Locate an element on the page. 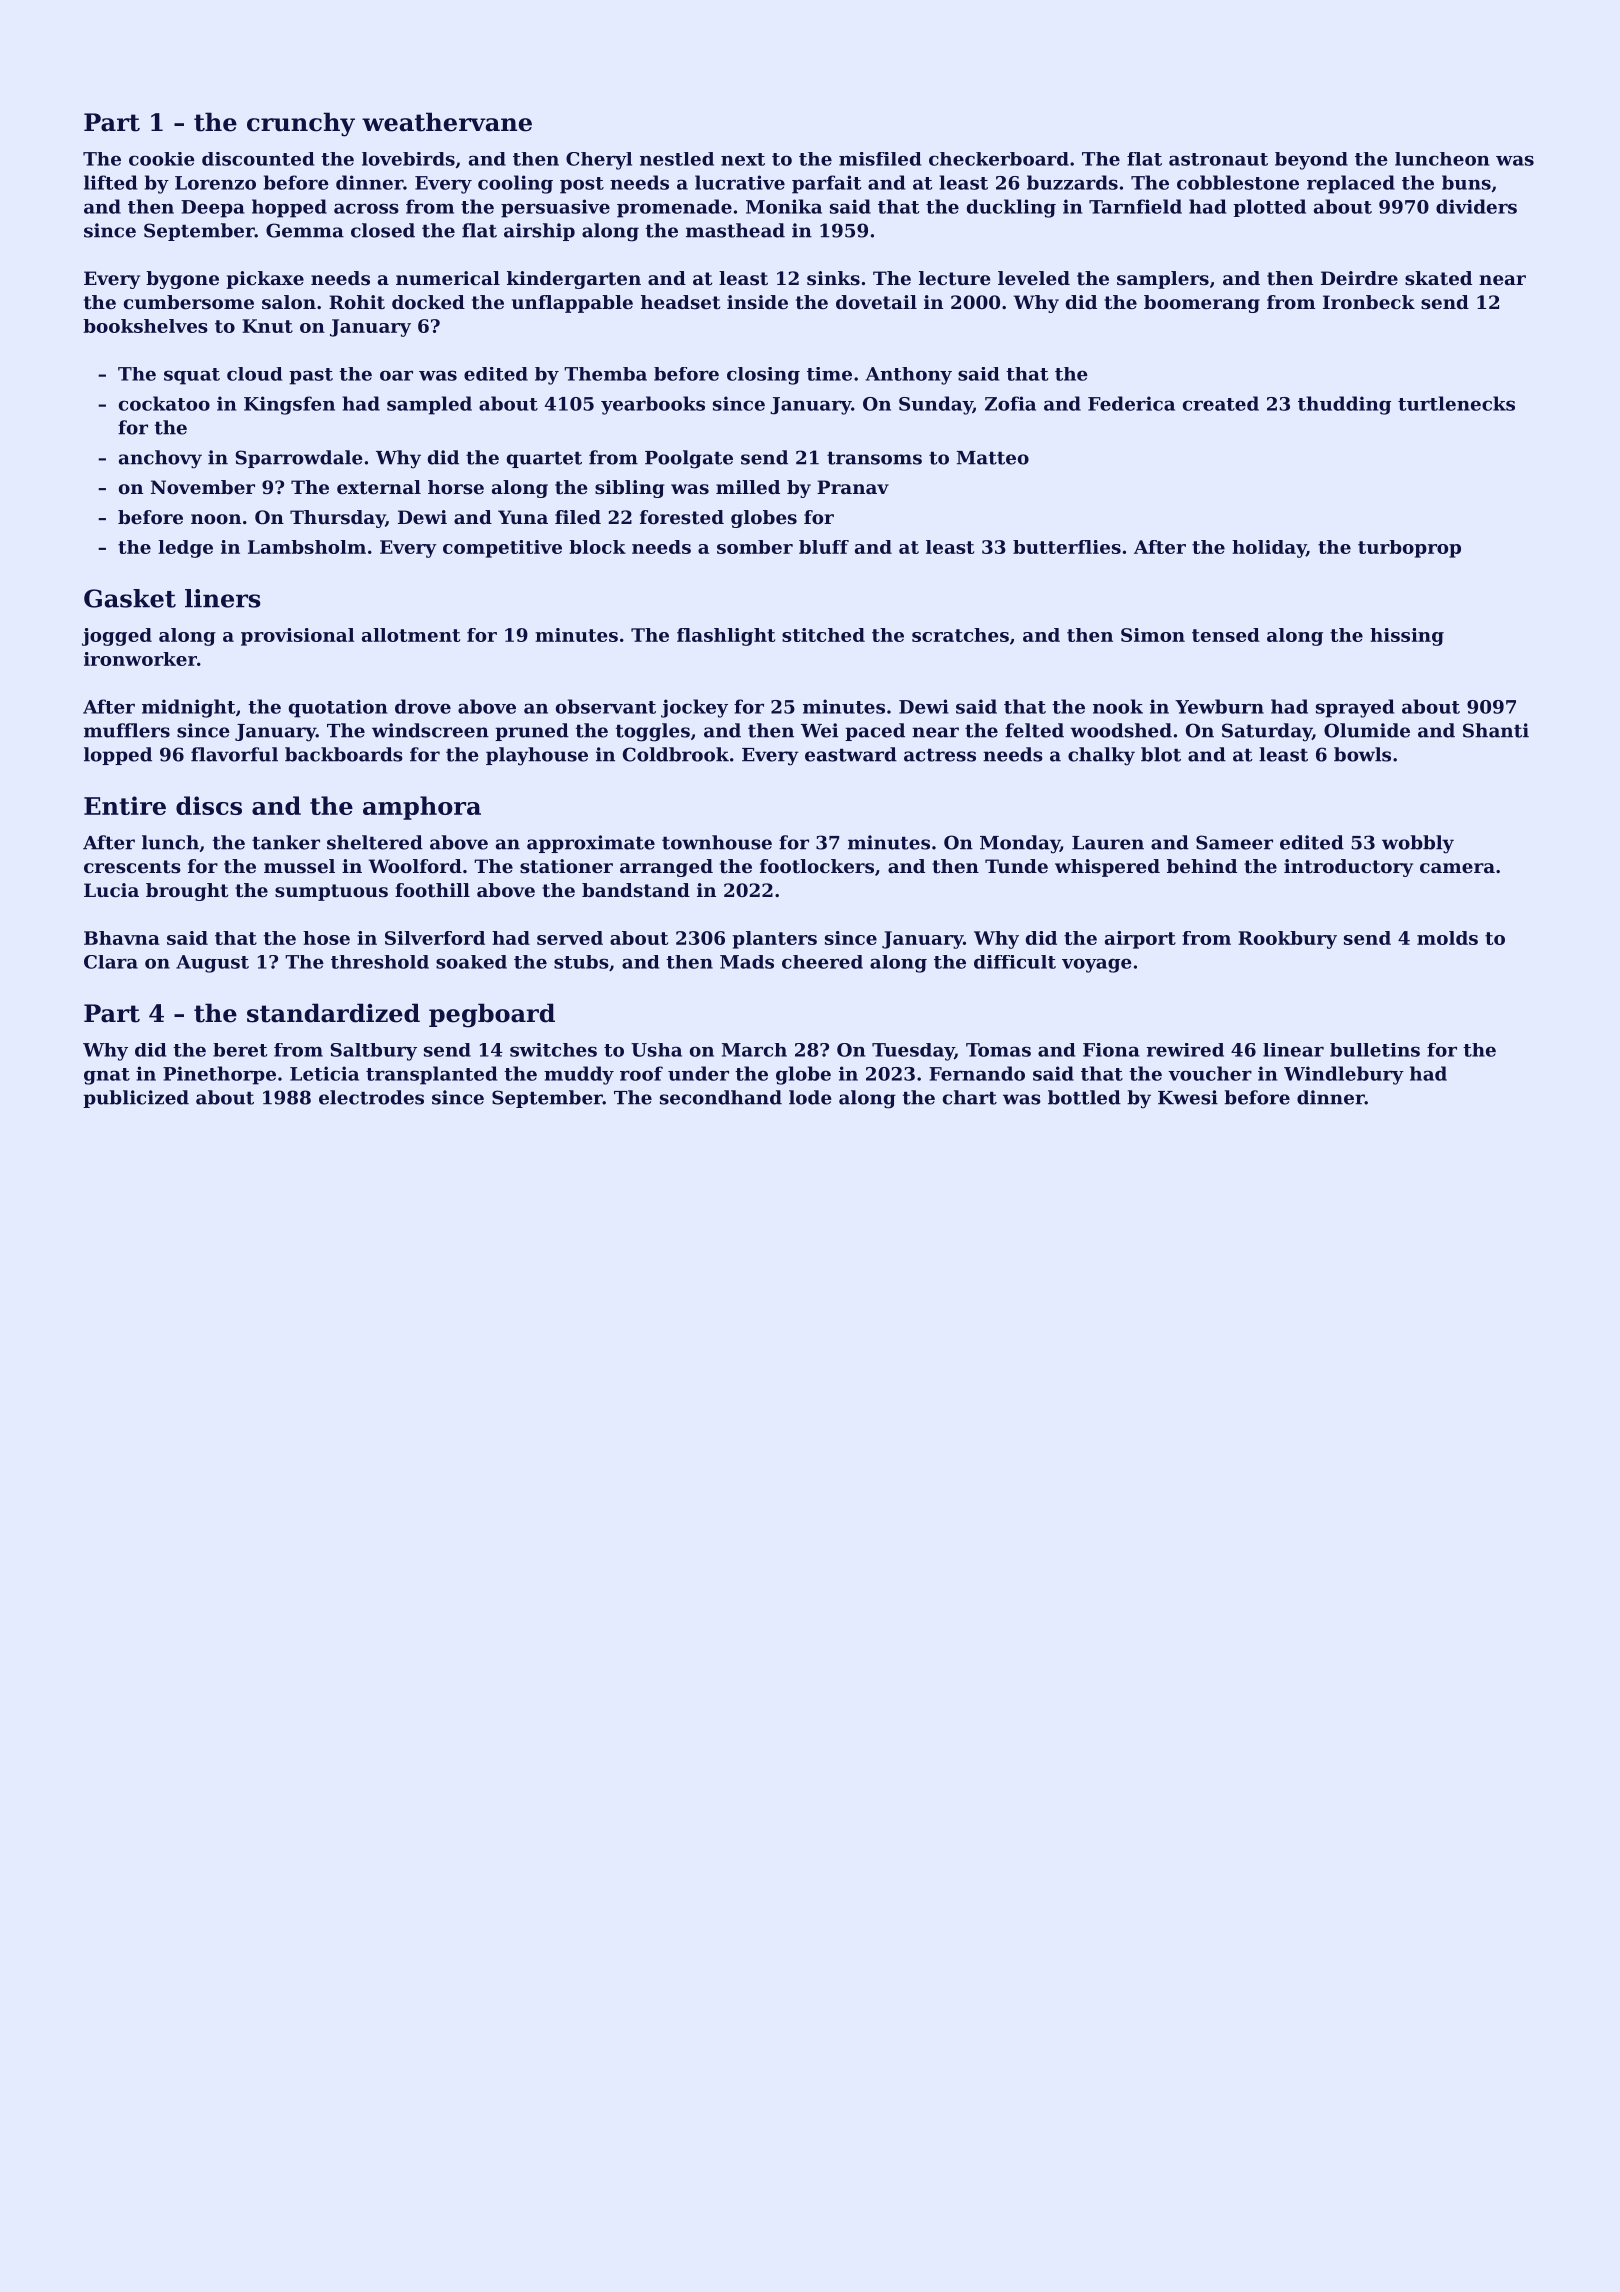  eastward is located at coordinates (851, 754).
